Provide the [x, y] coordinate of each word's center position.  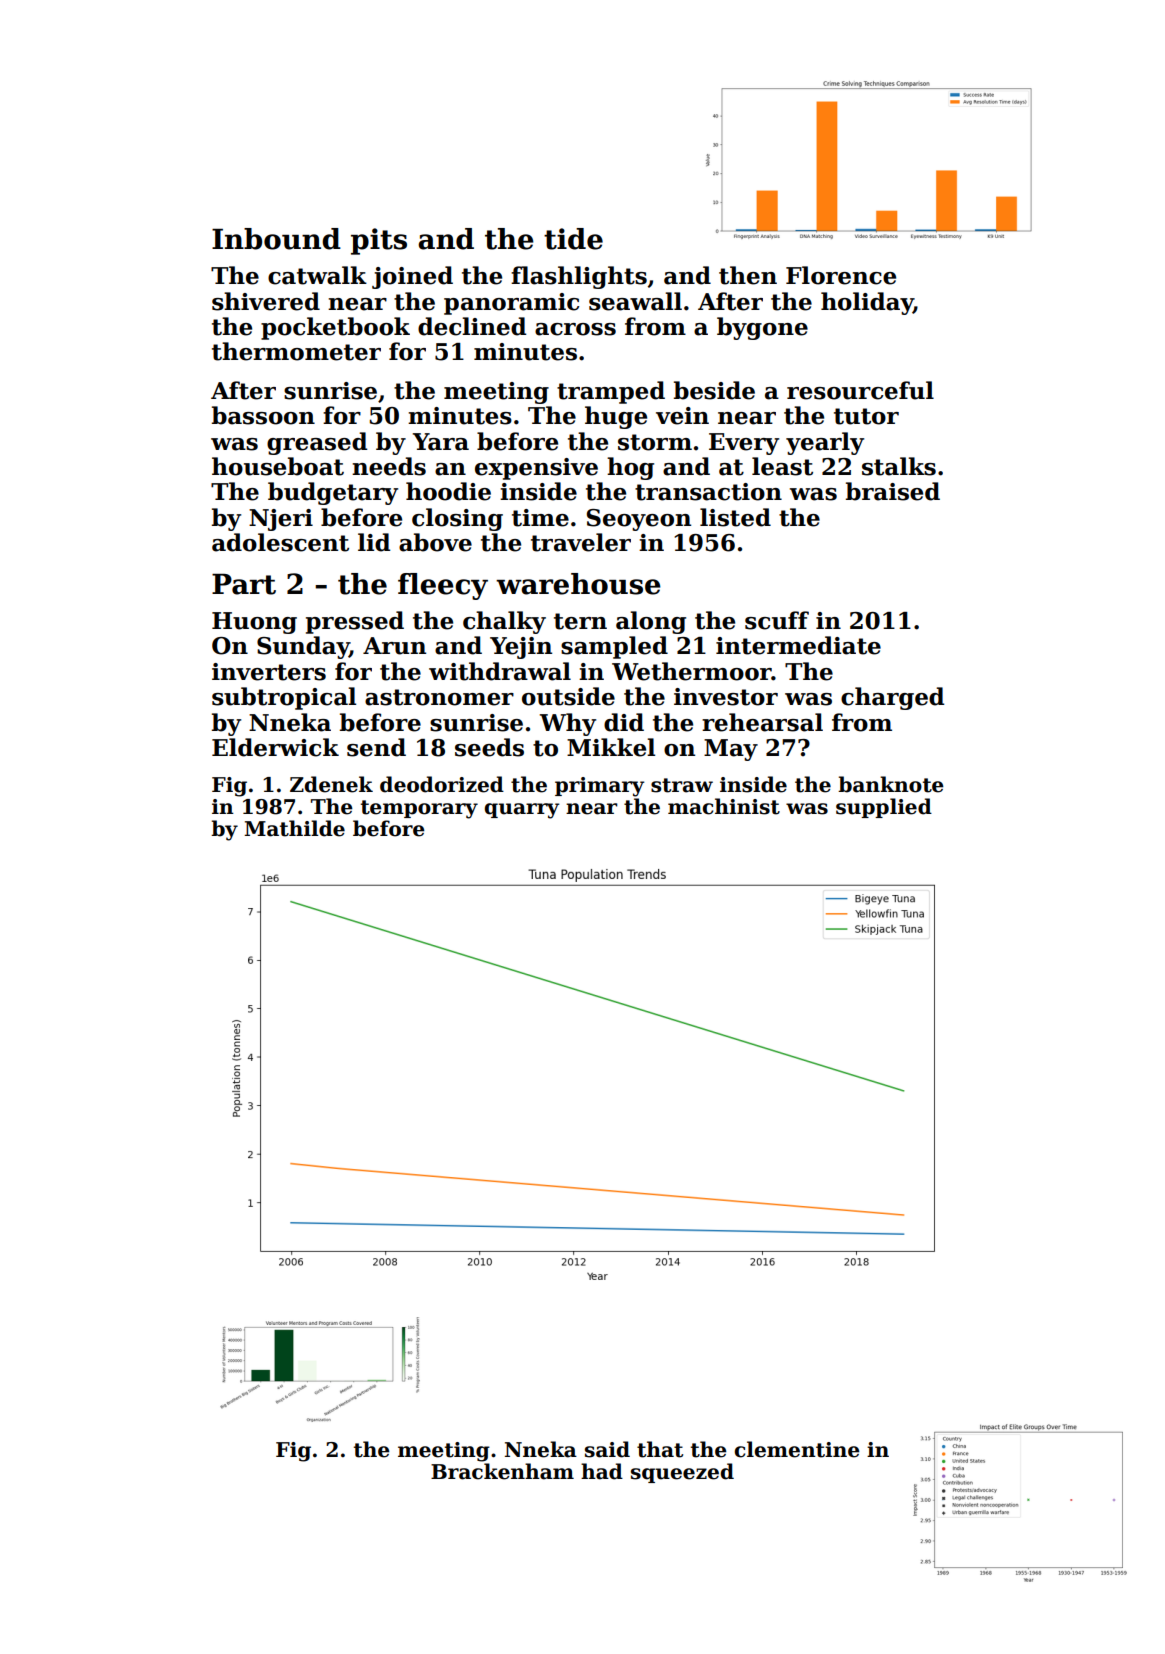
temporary [419, 809]
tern [580, 621]
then [748, 275]
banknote [891, 784]
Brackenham [502, 1471]
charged [892, 698]
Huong [254, 623]
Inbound [276, 239]
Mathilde [295, 828]
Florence [841, 275]
